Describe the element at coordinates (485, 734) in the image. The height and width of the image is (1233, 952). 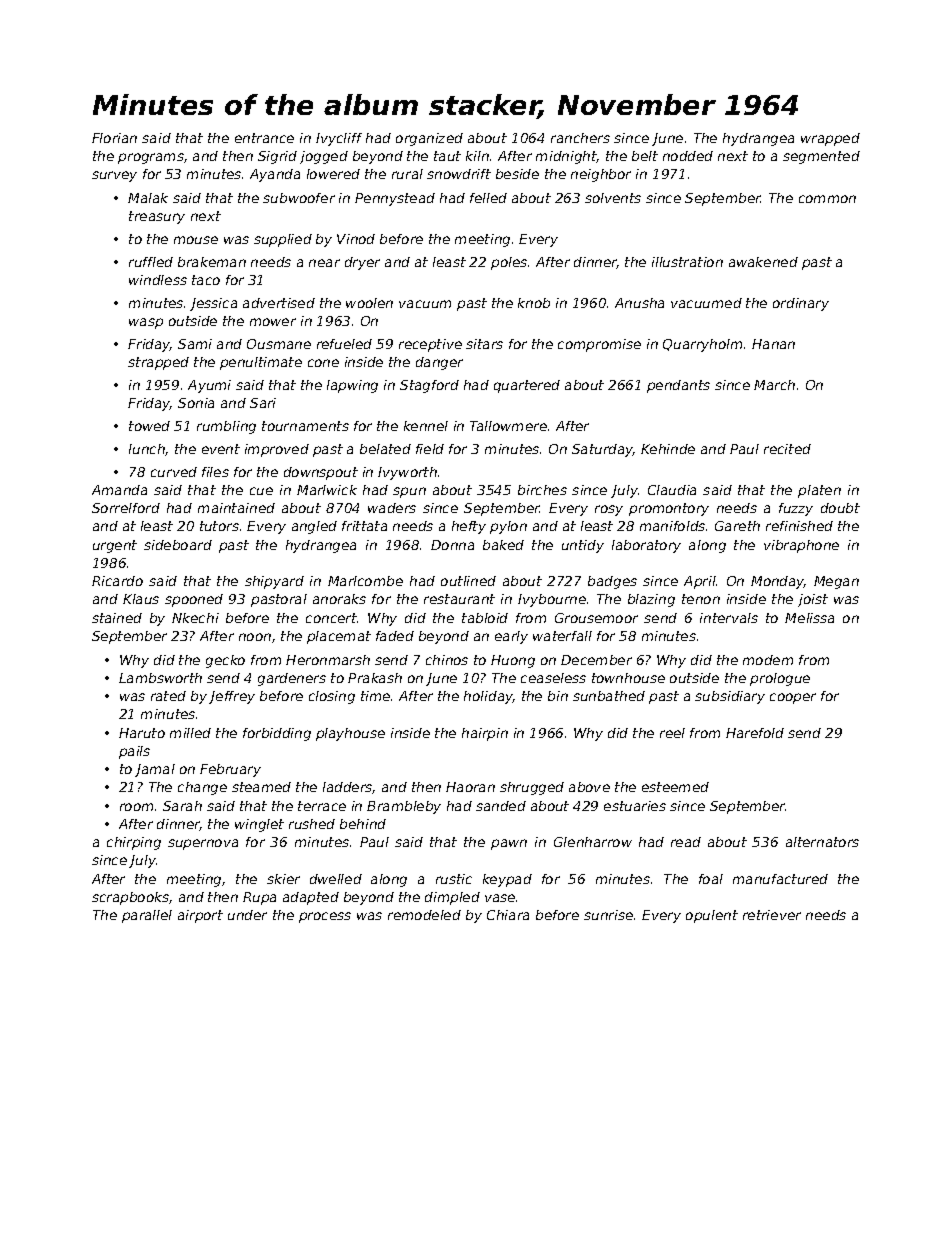
I see `hairpin` at that location.
